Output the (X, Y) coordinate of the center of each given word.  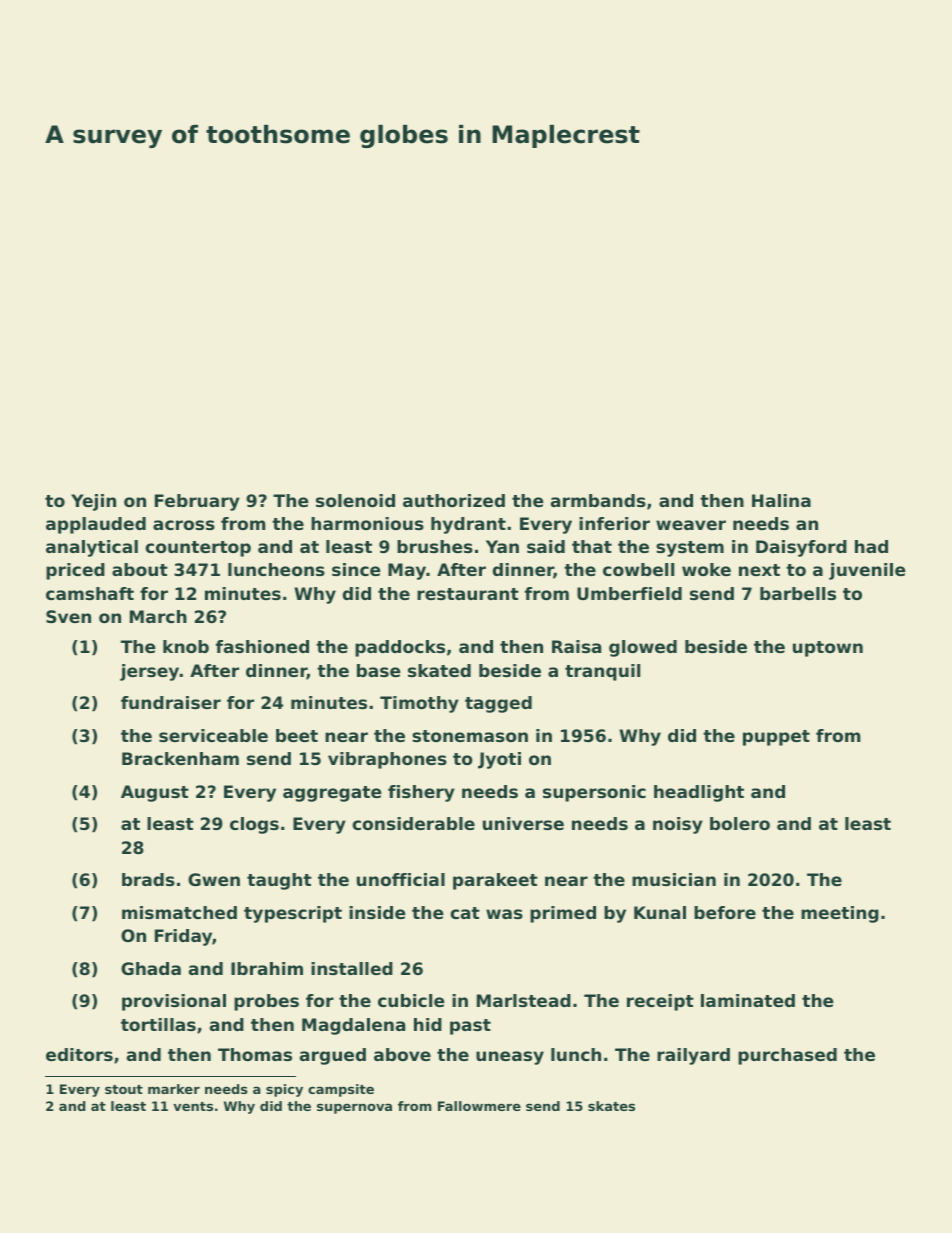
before (725, 912)
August (155, 793)
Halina (781, 500)
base (379, 670)
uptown (828, 649)
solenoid (355, 500)
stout (124, 1089)
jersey (150, 672)
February (197, 502)
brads (148, 879)
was (504, 914)
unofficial (401, 879)
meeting (840, 914)
